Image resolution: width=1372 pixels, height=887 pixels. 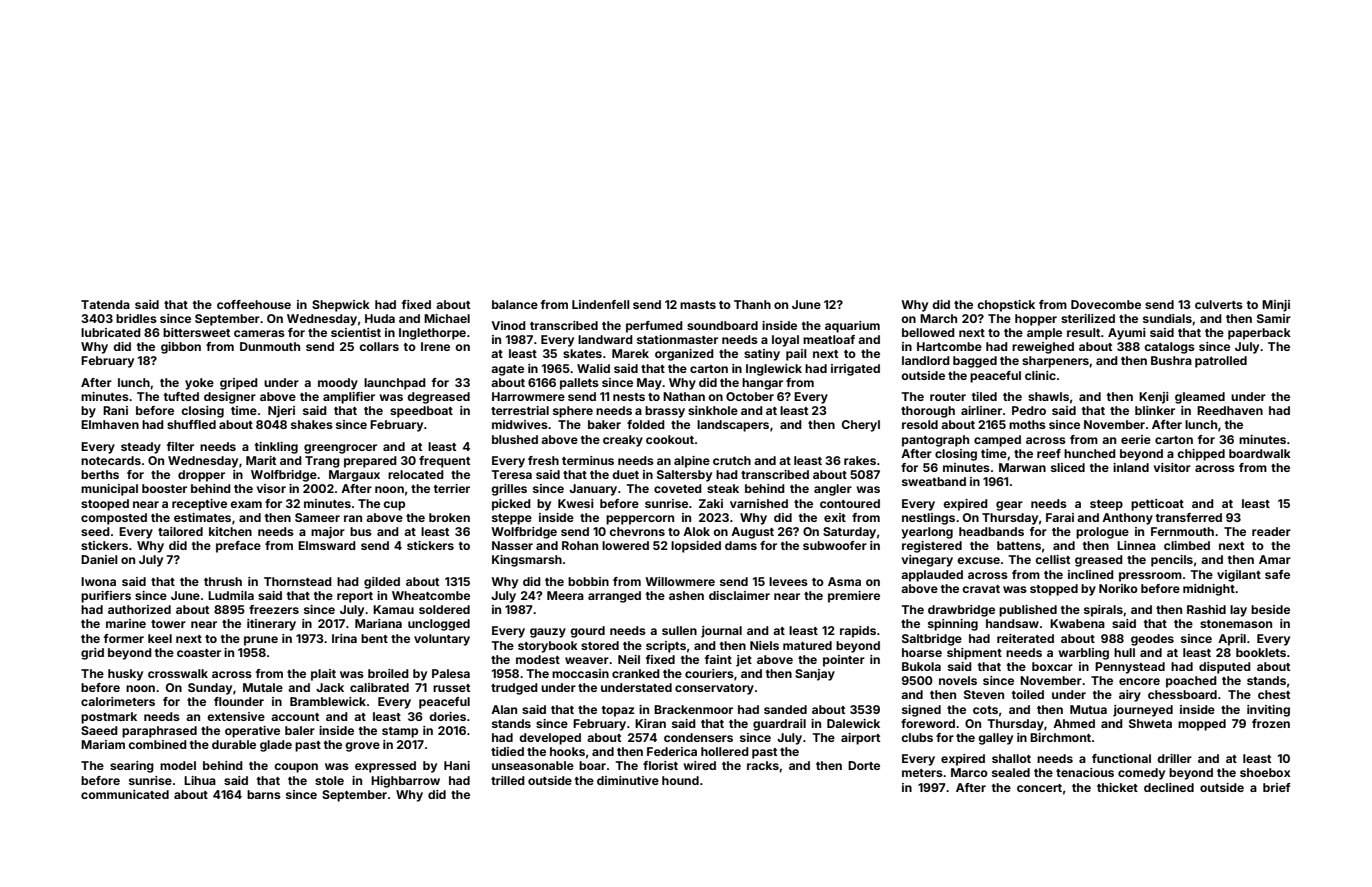 I want to click on gleamed, so click(x=1200, y=398).
